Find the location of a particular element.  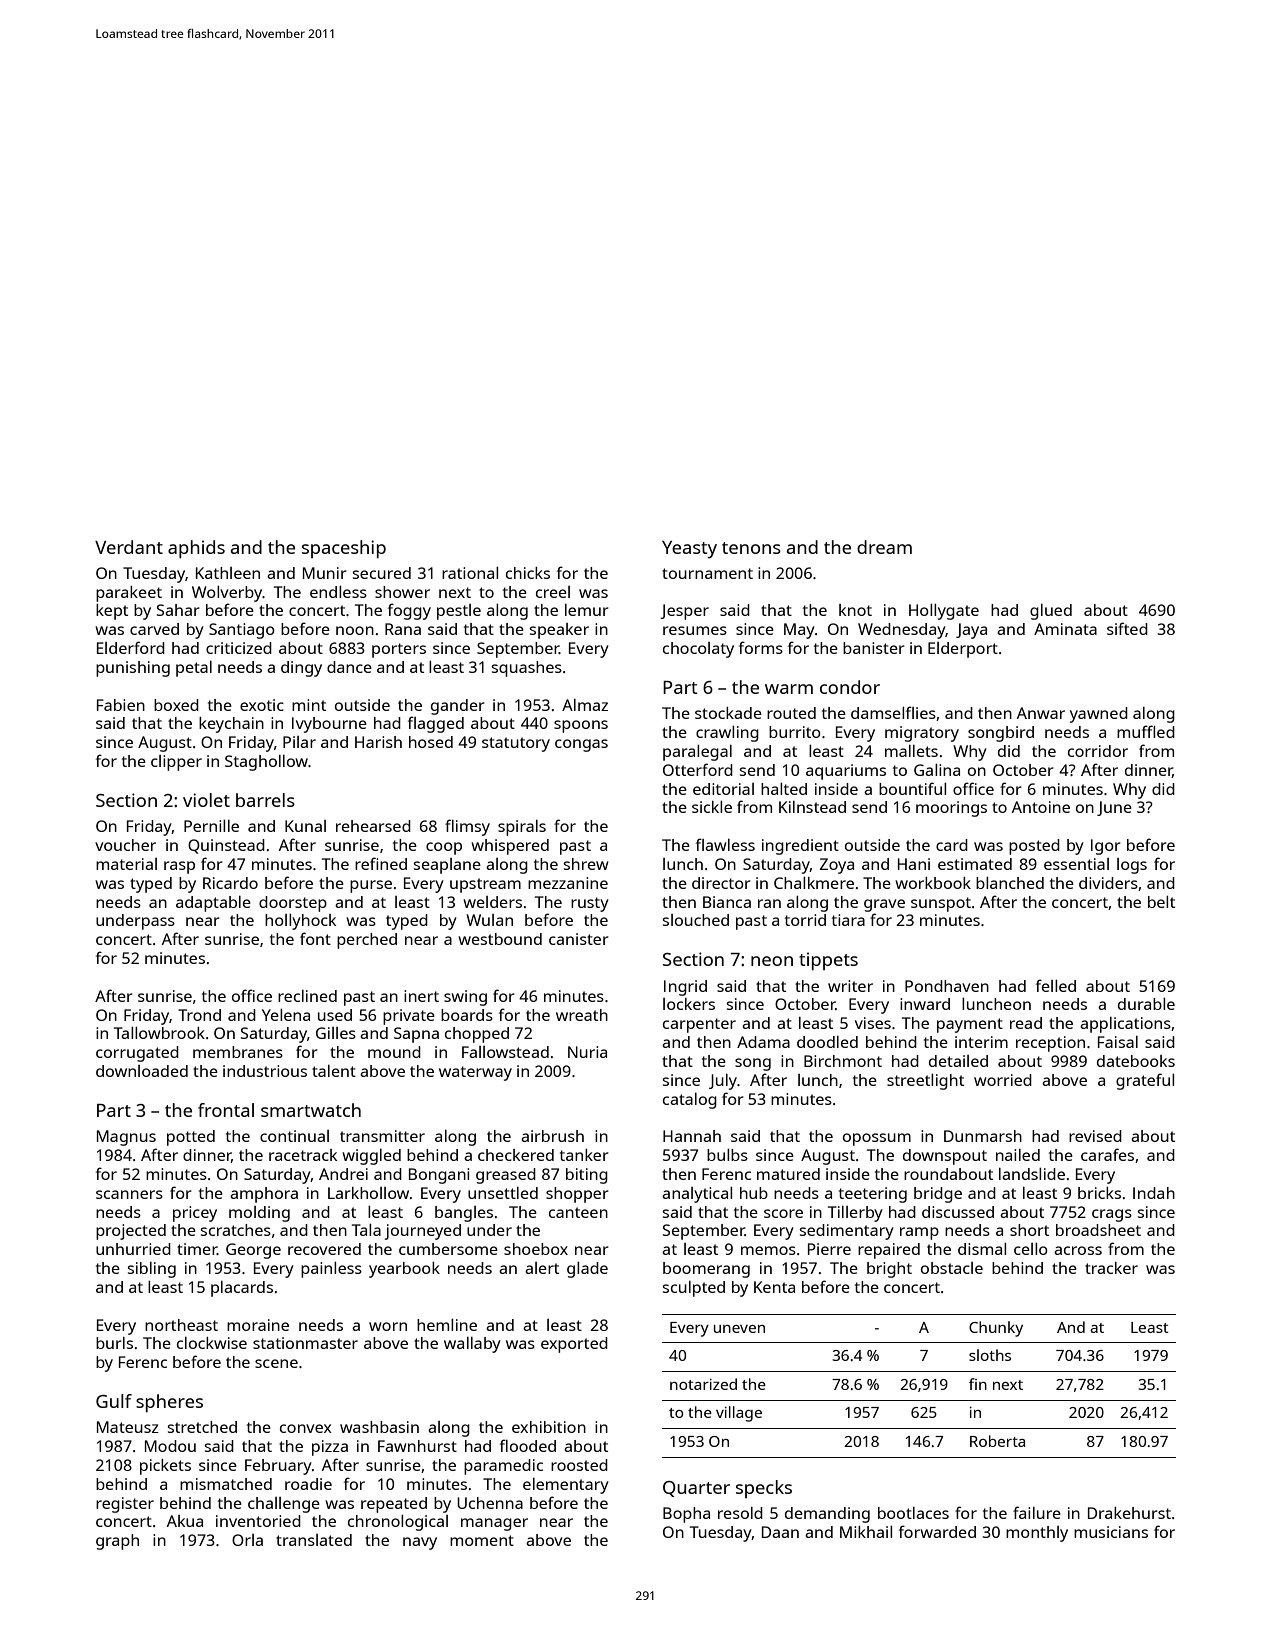

moment is located at coordinates (482, 1540).
